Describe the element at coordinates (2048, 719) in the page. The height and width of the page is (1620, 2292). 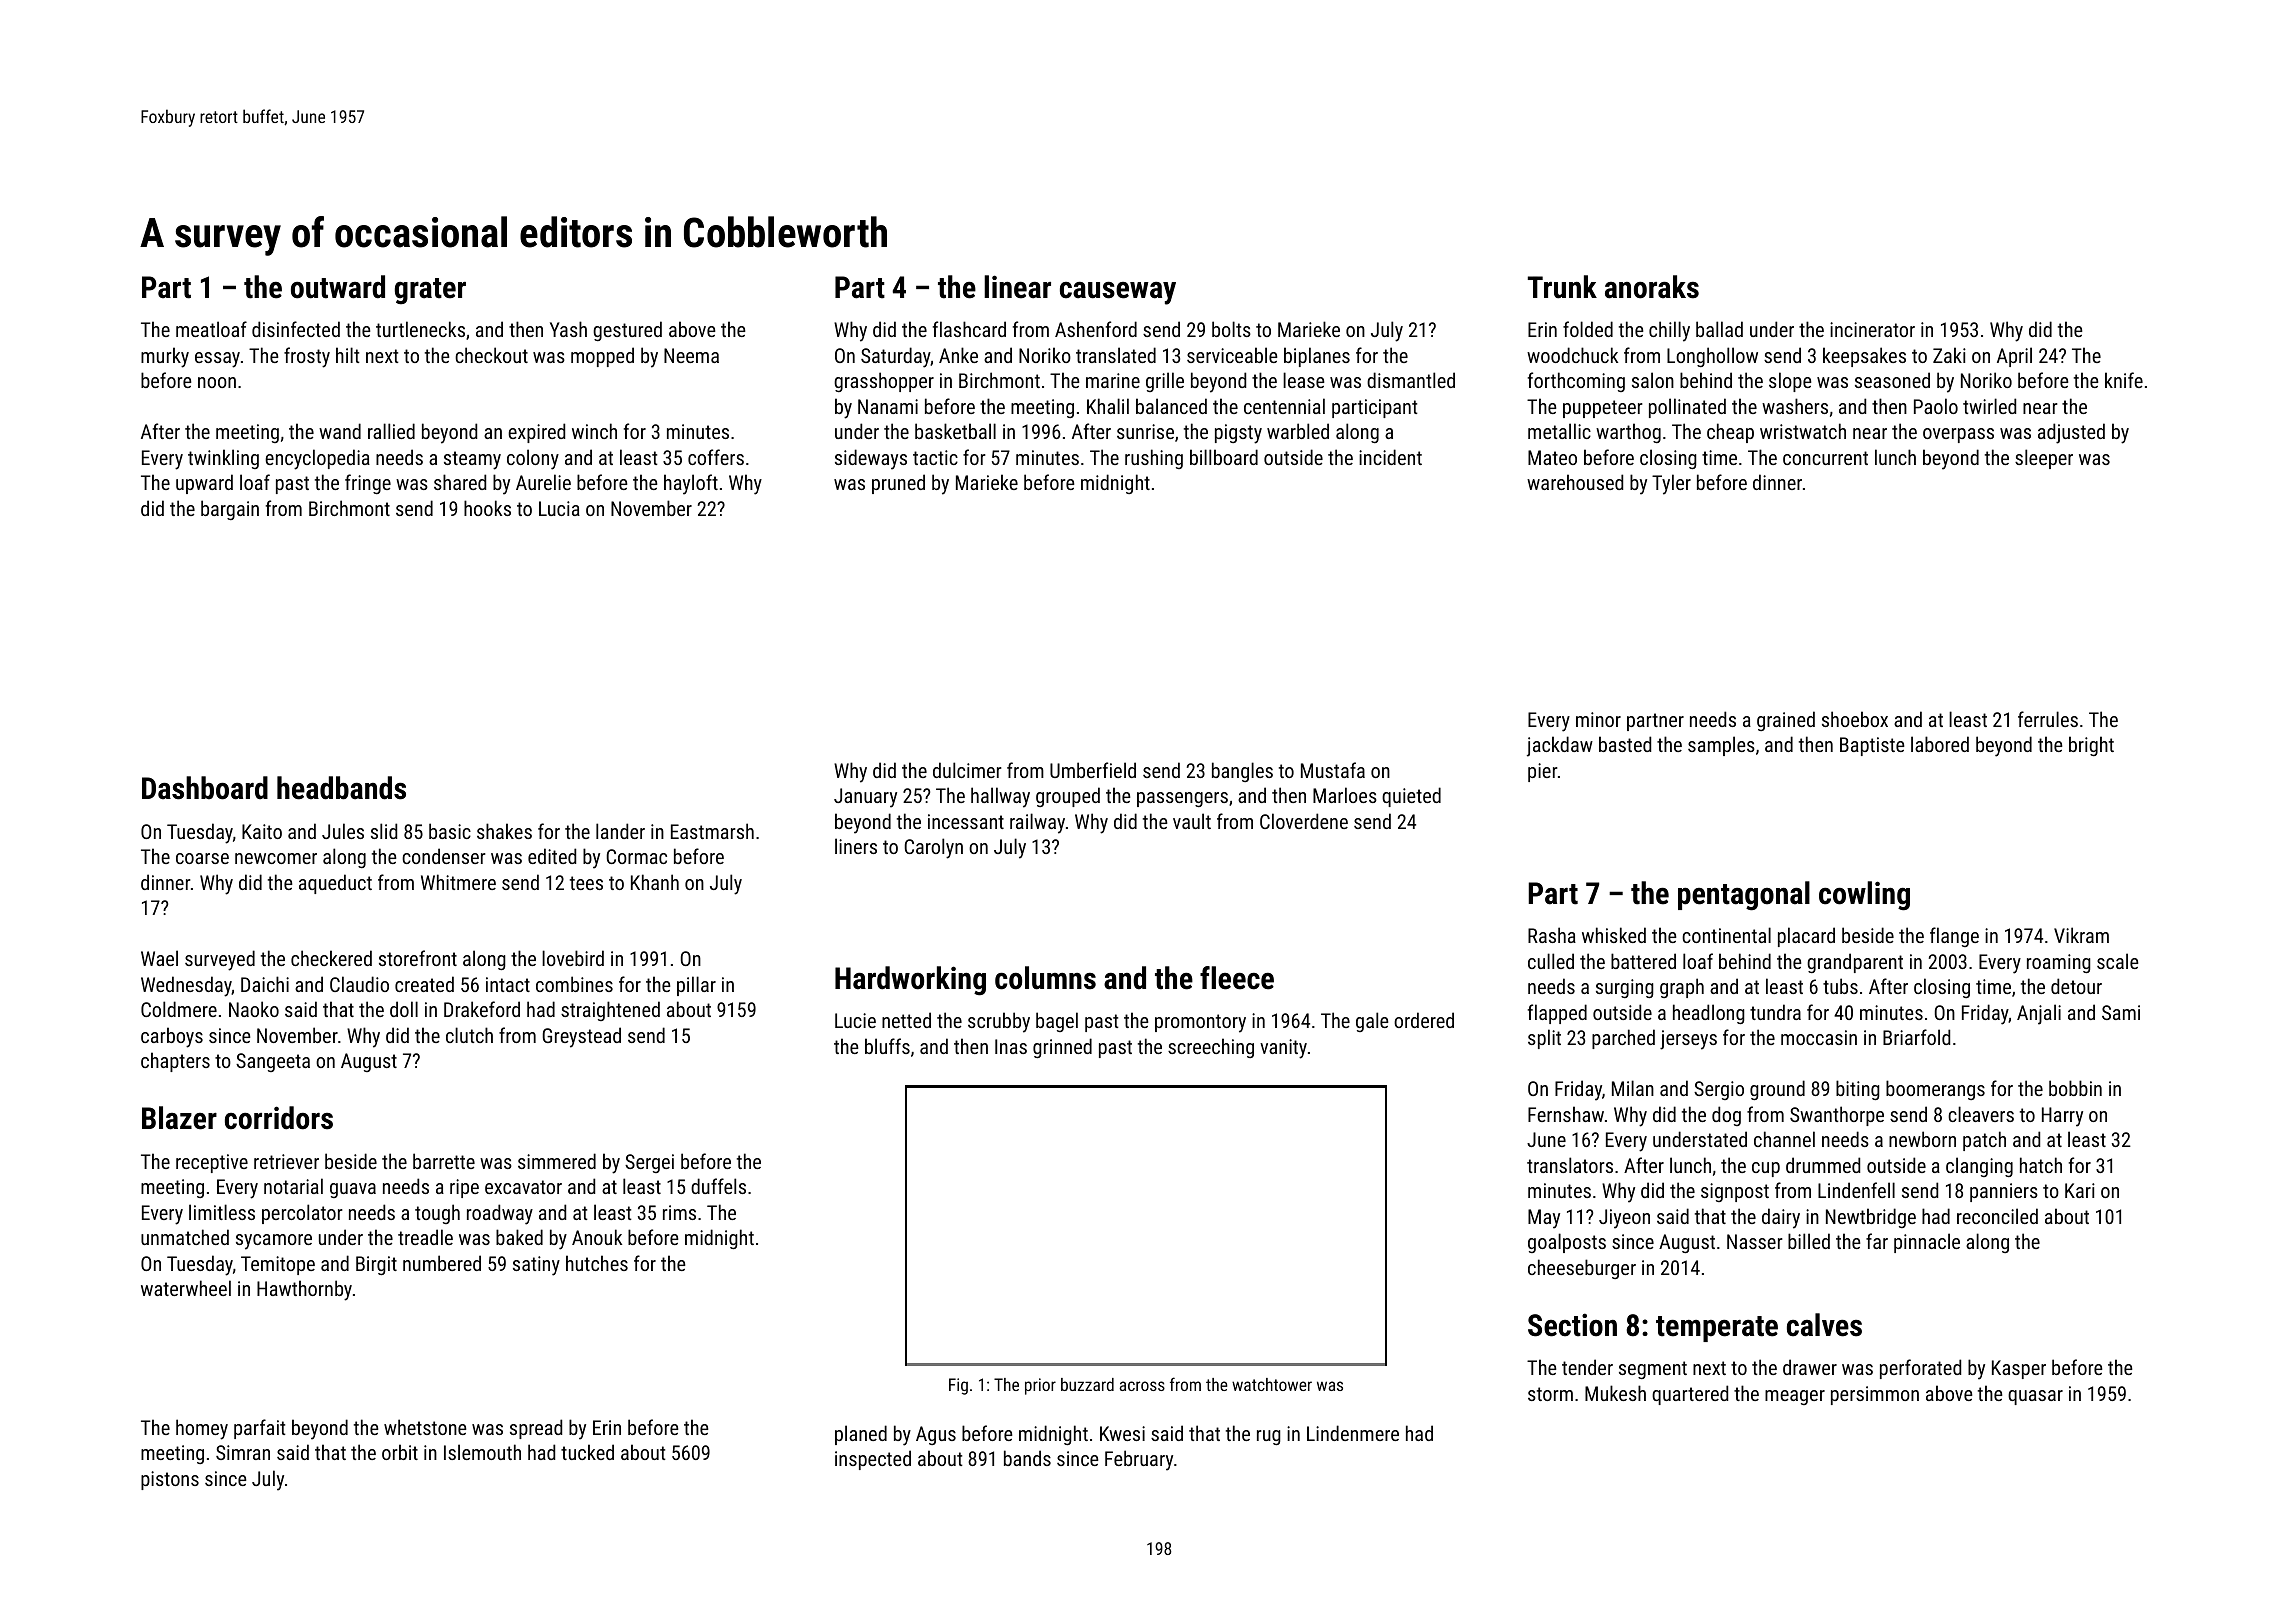
I see `ferrules` at that location.
